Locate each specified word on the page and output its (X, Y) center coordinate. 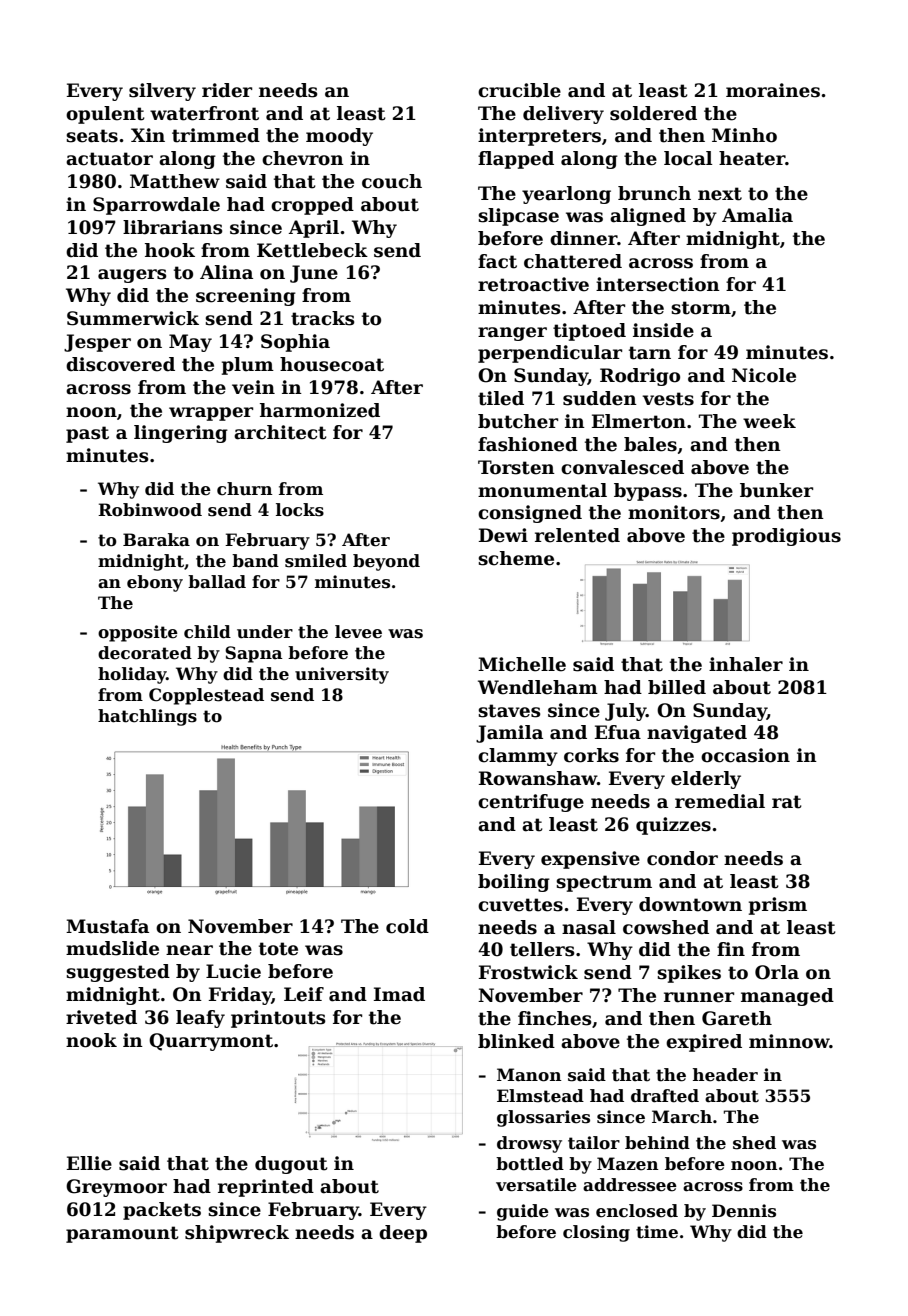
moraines (773, 90)
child (207, 632)
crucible (519, 90)
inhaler (746, 664)
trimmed (216, 135)
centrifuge (531, 803)
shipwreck (237, 1234)
